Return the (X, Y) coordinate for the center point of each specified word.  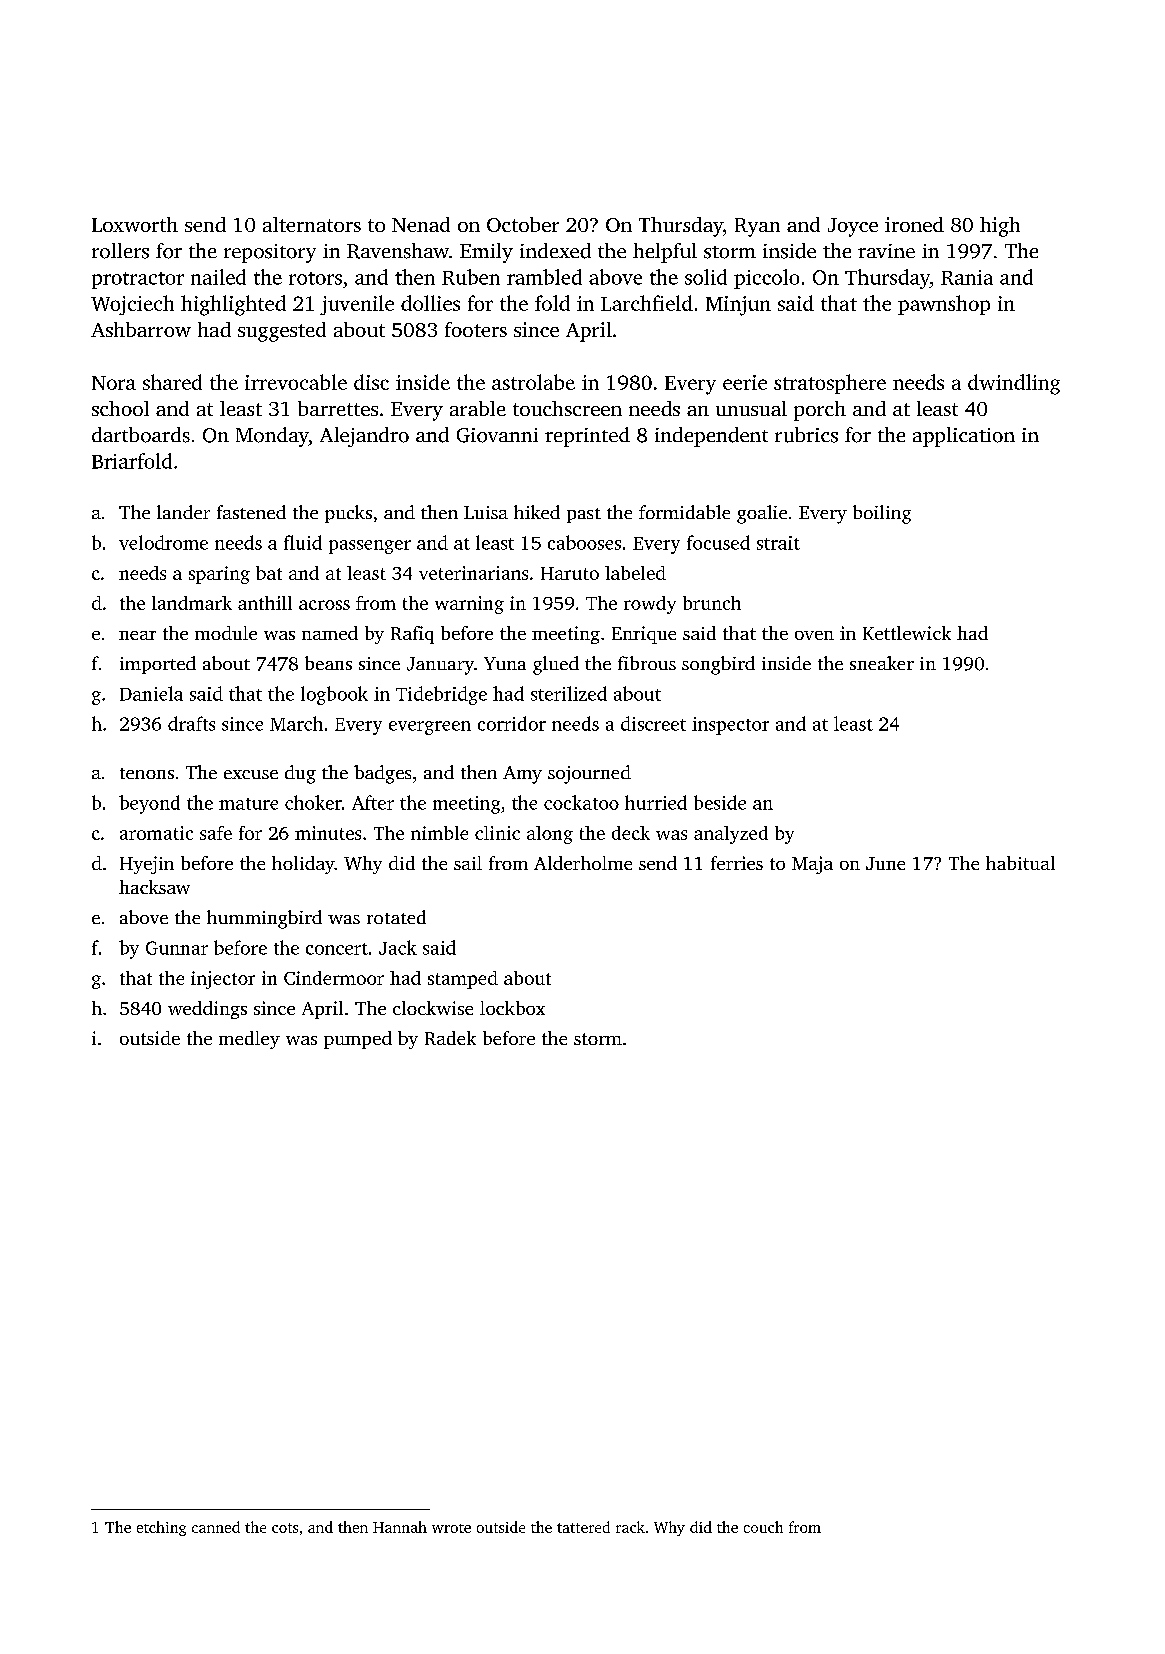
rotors (315, 278)
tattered (583, 1527)
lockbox (512, 1008)
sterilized (569, 693)
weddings (207, 1010)
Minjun (738, 306)
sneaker (882, 663)
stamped (463, 980)
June (885, 863)
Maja (812, 865)
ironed (914, 224)
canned (216, 1527)
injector (223, 980)
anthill (265, 603)
